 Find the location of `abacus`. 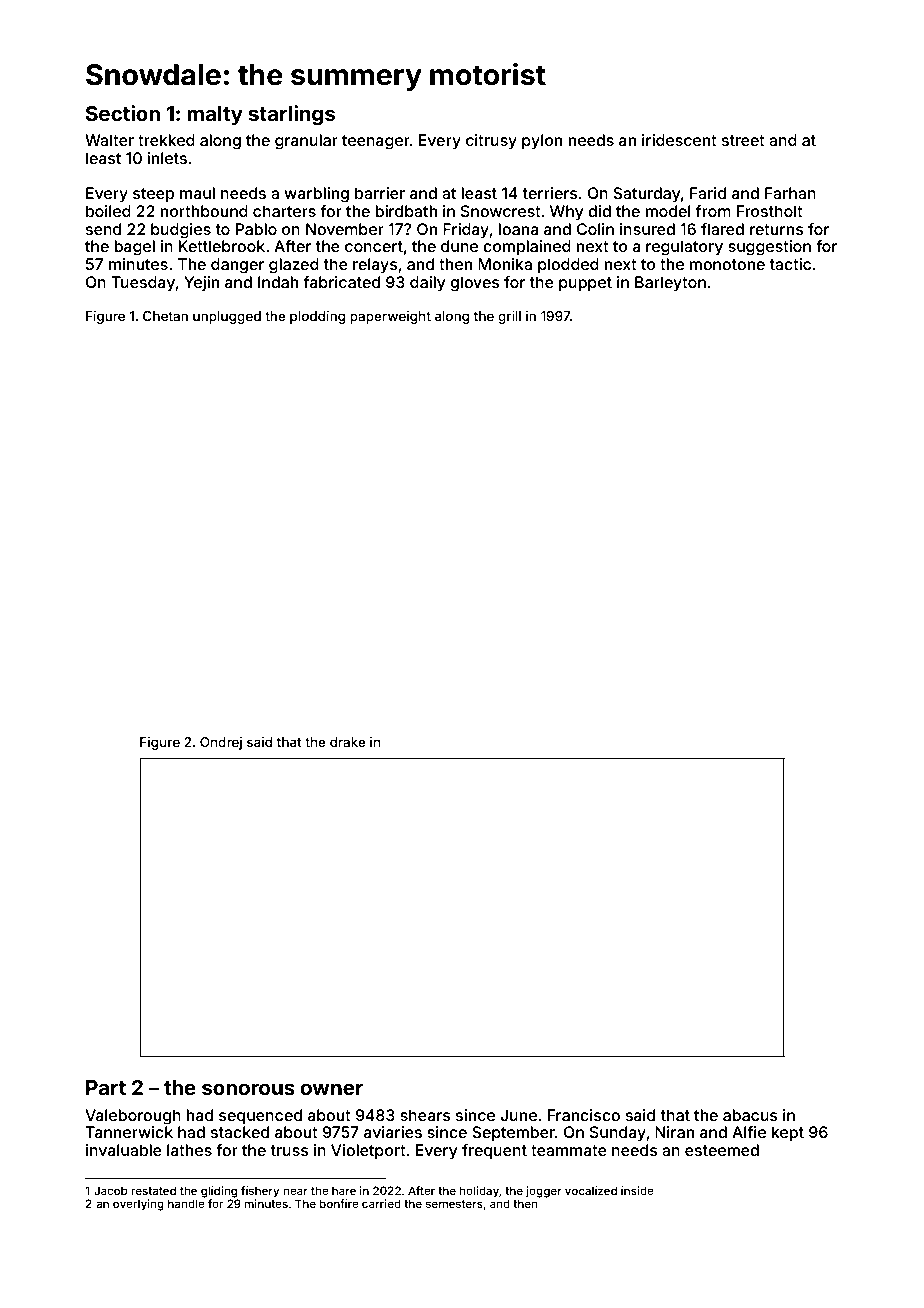

abacus is located at coordinates (750, 1115).
